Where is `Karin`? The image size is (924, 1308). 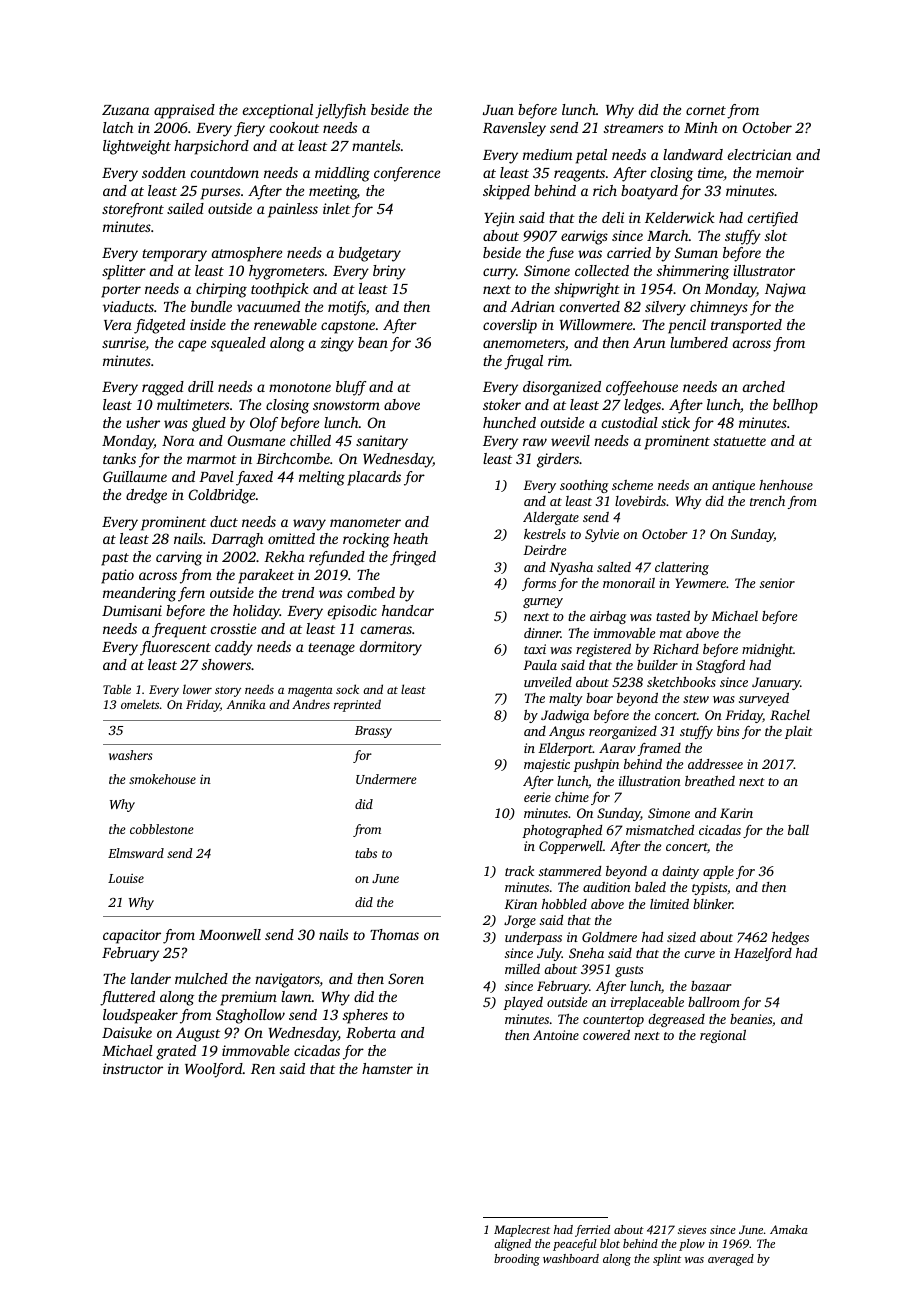
Karin is located at coordinates (736, 813).
